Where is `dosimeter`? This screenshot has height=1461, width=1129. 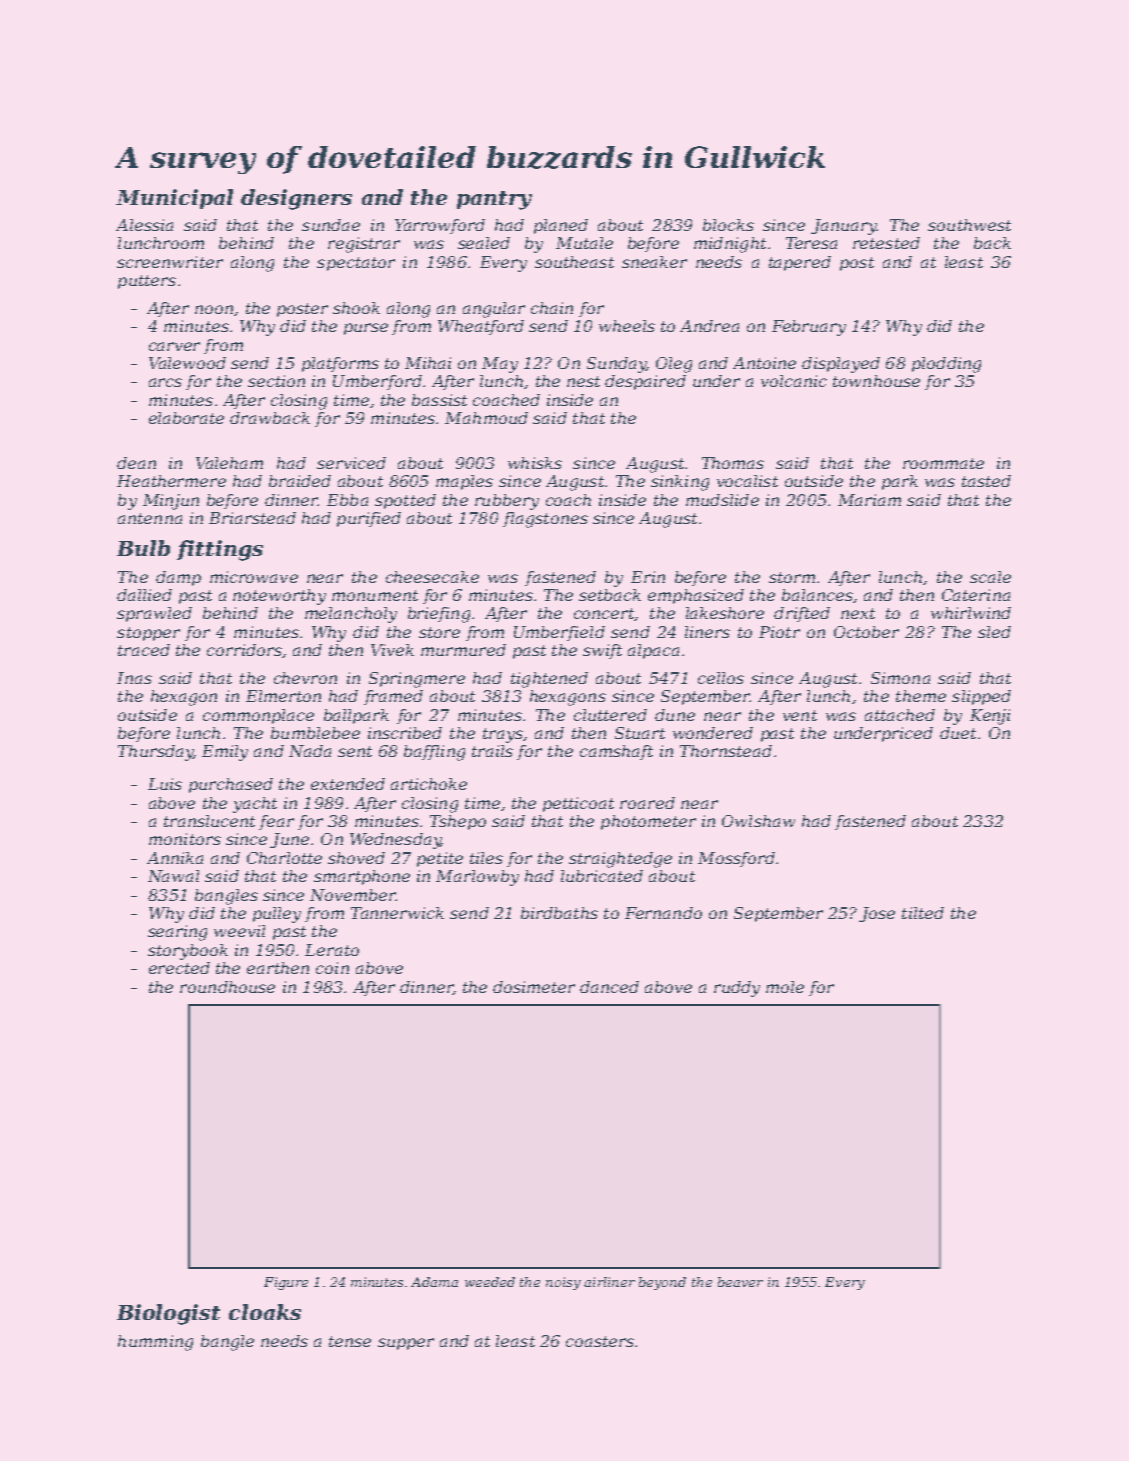 dosimeter is located at coordinates (534, 987).
